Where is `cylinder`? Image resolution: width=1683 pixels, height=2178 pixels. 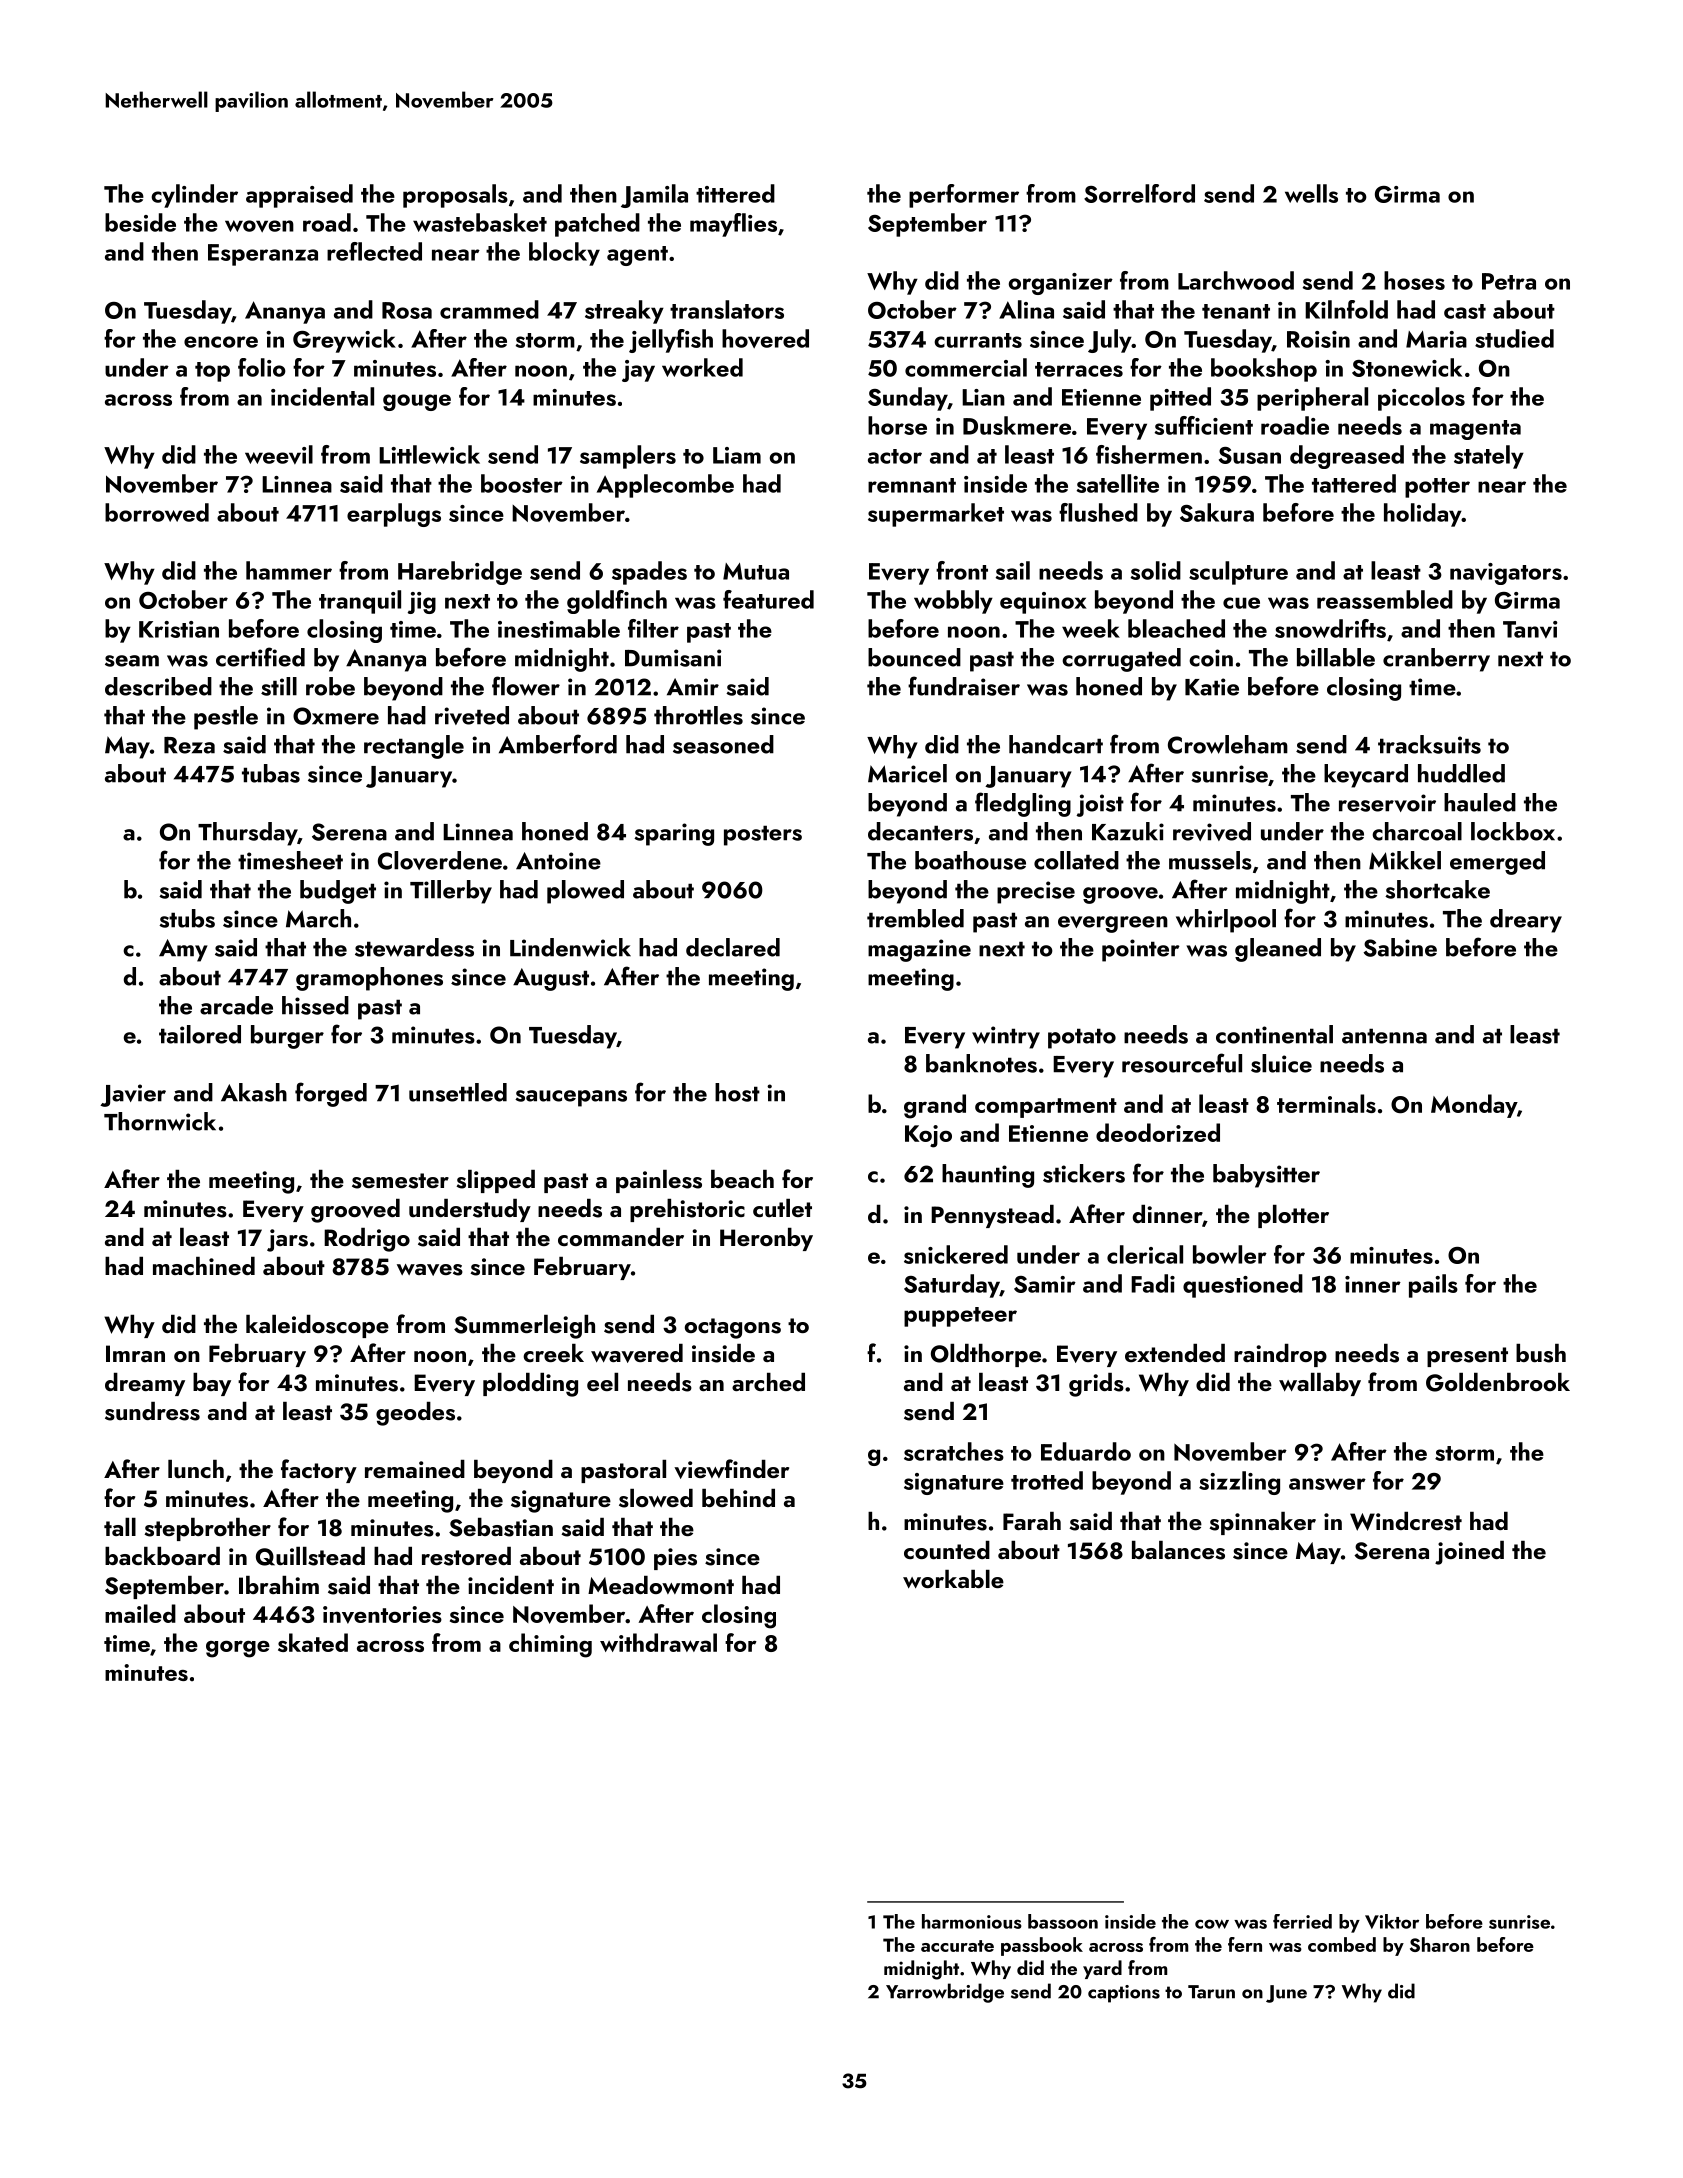
cylinder is located at coordinates (194, 196).
